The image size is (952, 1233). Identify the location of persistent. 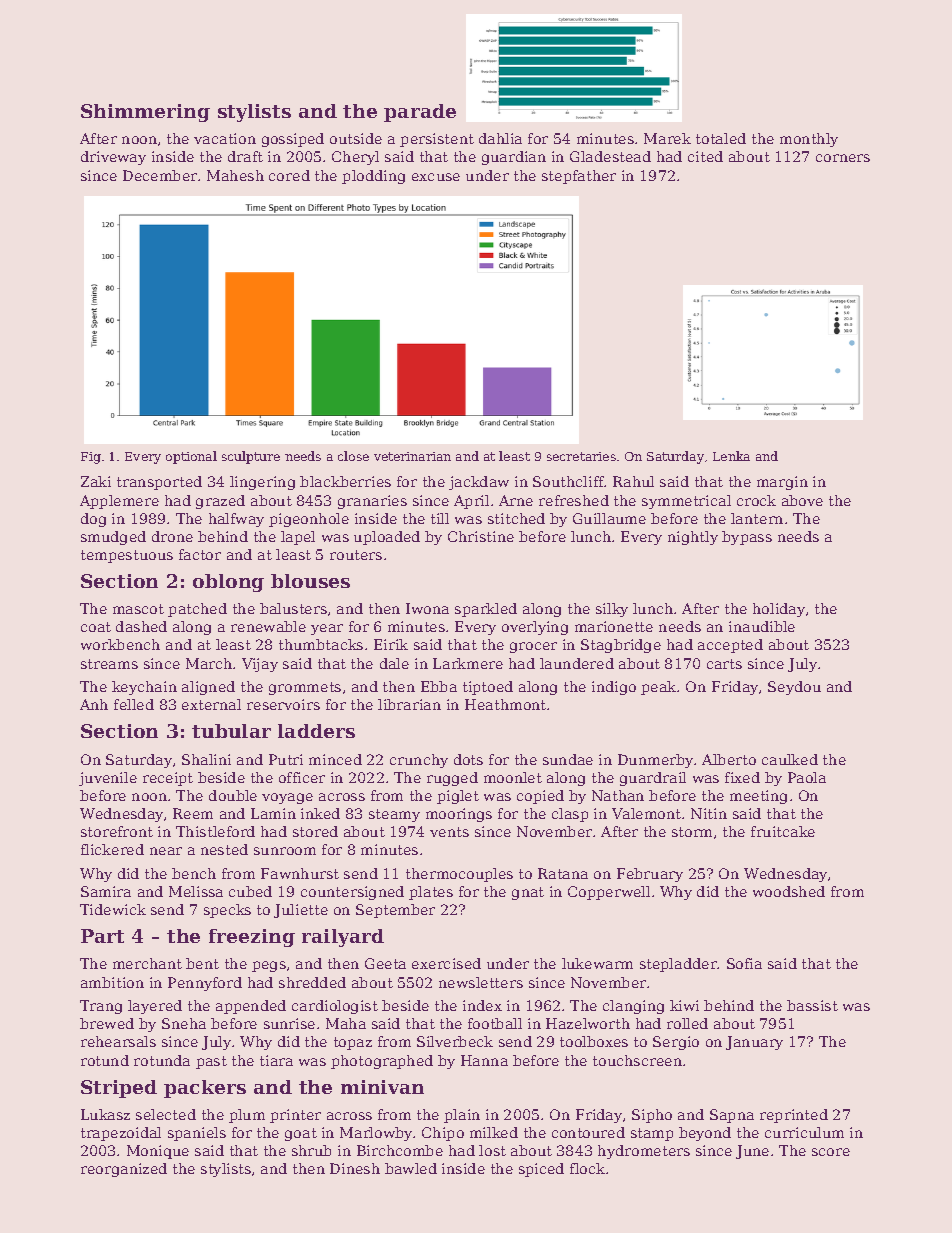
(437, 140).
